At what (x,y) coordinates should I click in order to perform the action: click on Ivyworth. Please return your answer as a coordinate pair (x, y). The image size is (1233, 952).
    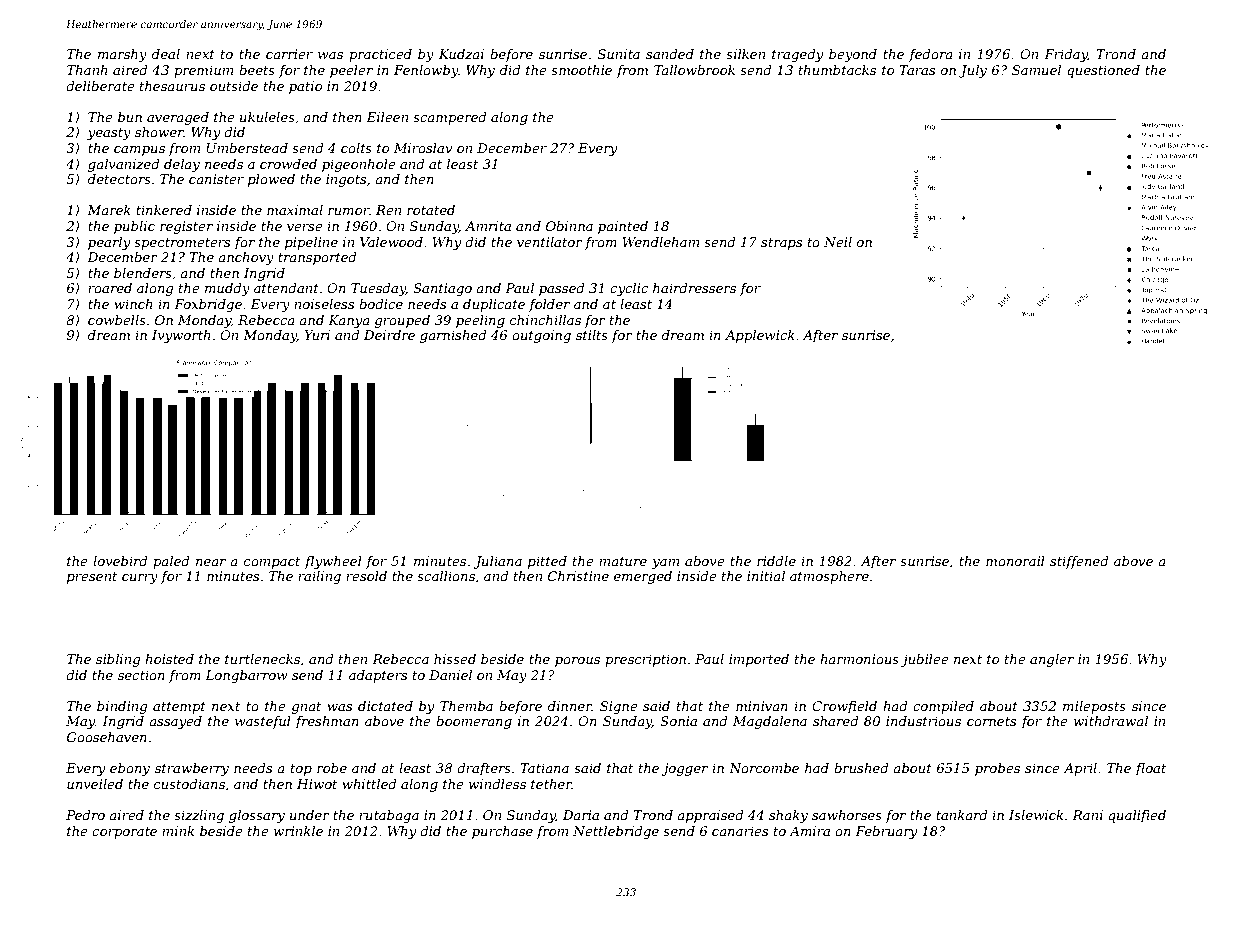
    Looking at the image, I should click on (181, 336).
